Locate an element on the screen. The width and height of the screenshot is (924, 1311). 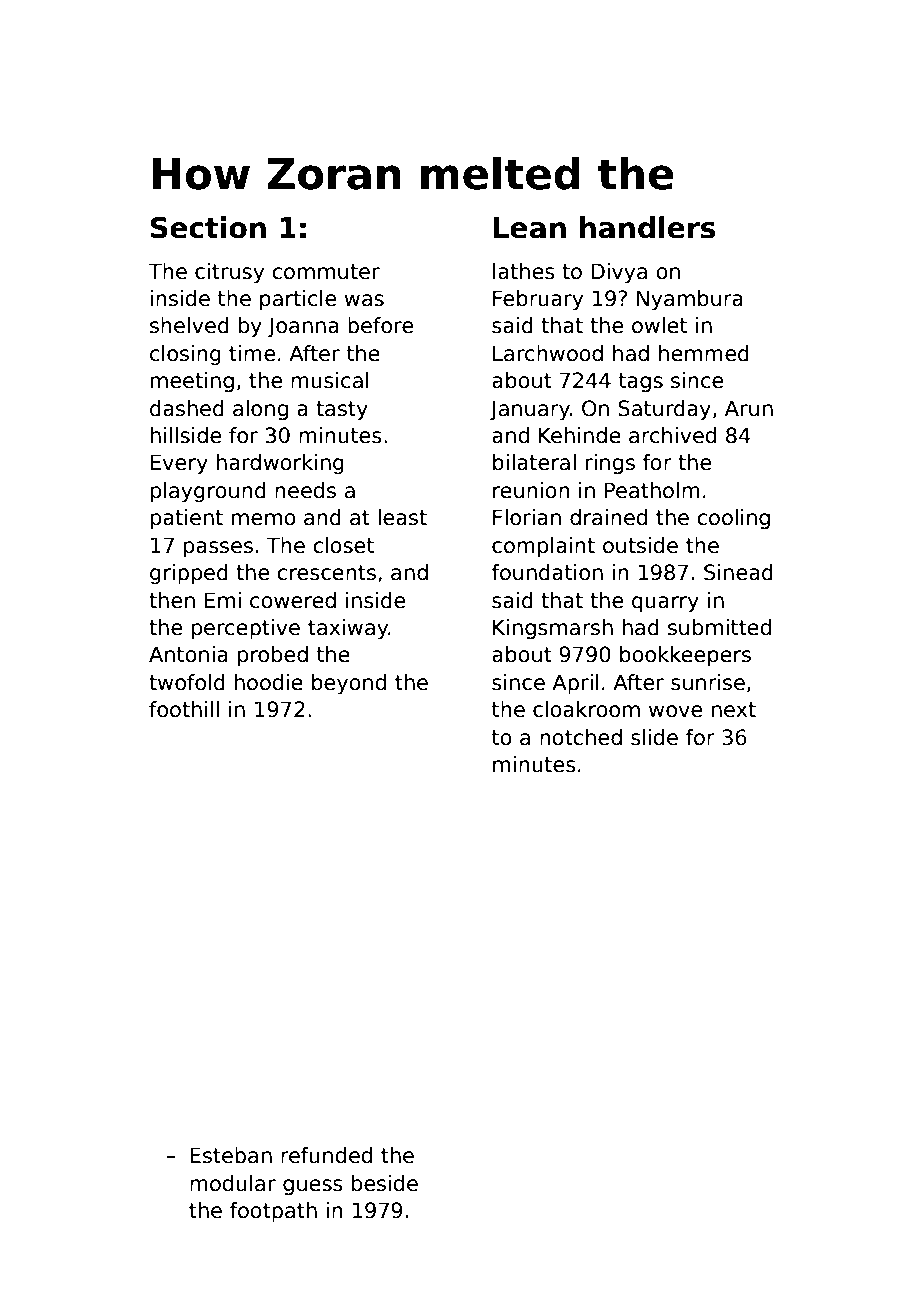
hoodie is located at coordinates (269, 682).
